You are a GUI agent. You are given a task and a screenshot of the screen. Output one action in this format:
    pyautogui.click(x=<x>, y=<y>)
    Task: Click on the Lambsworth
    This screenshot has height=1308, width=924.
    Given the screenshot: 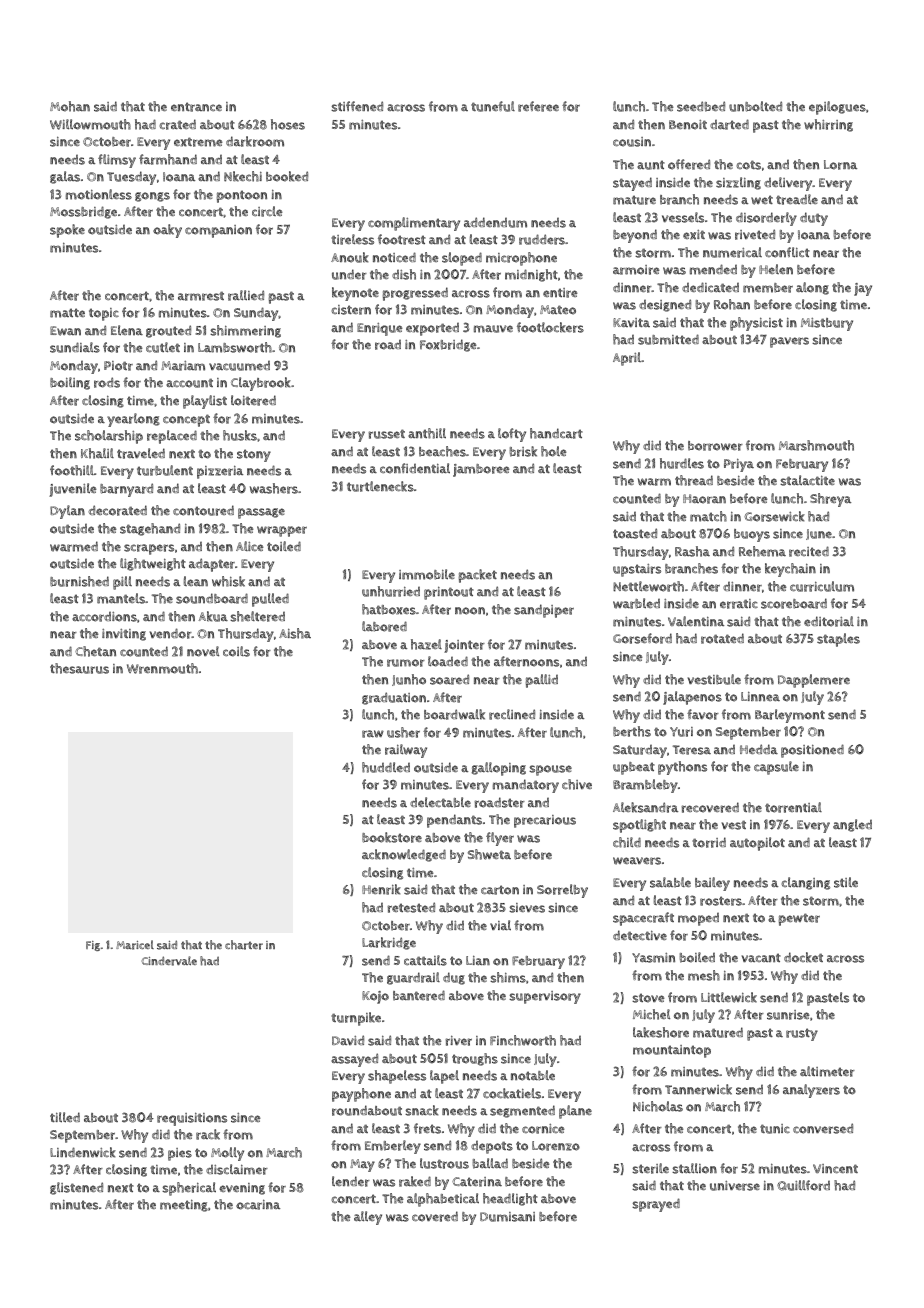 What is the action you would take?
    pyautogui.click(x=235, y=347)
